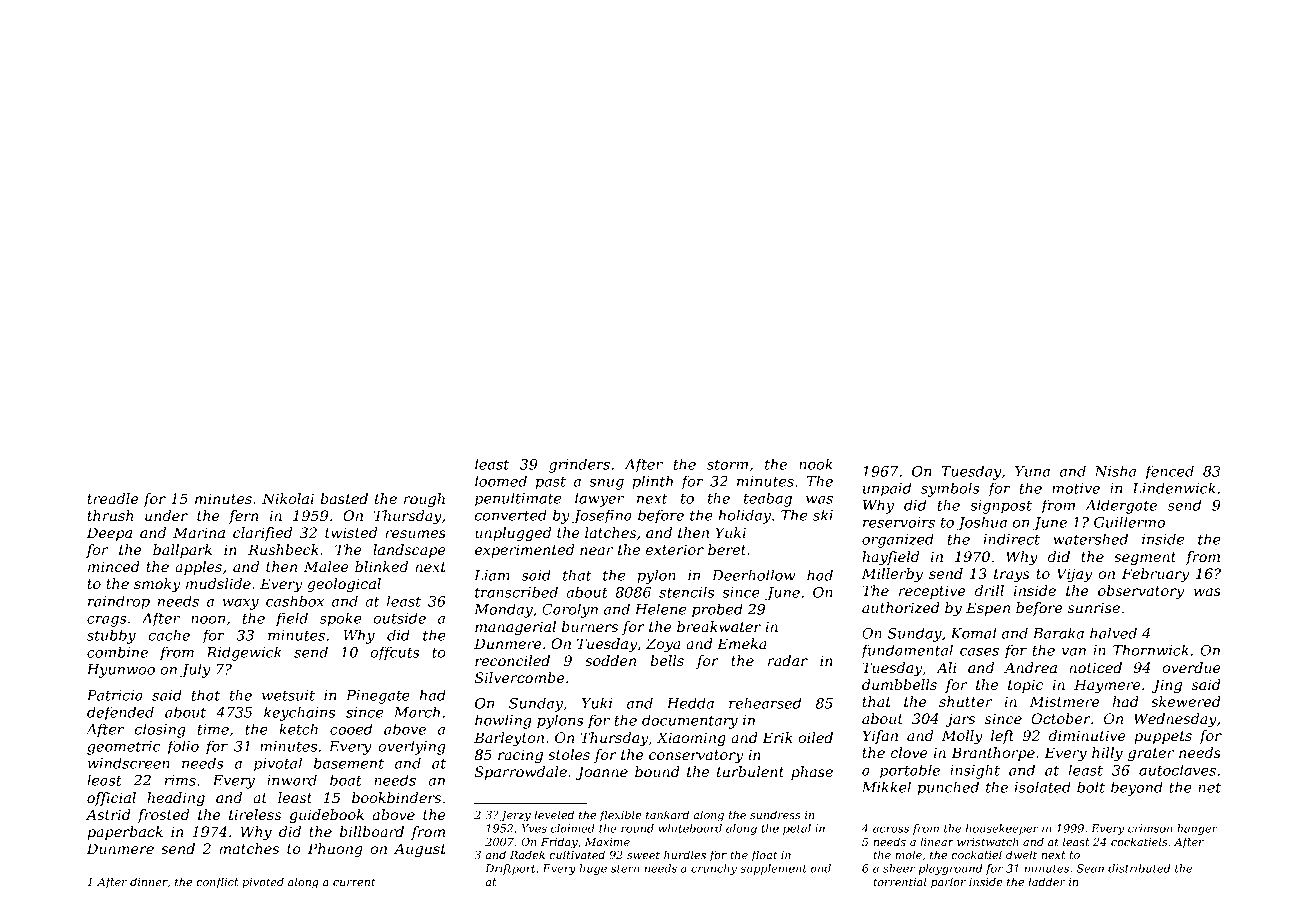 The width and height of the document is (1308, 924). Describe the element at coordinates (117, 652) in the document. I see `combine` at that location.
